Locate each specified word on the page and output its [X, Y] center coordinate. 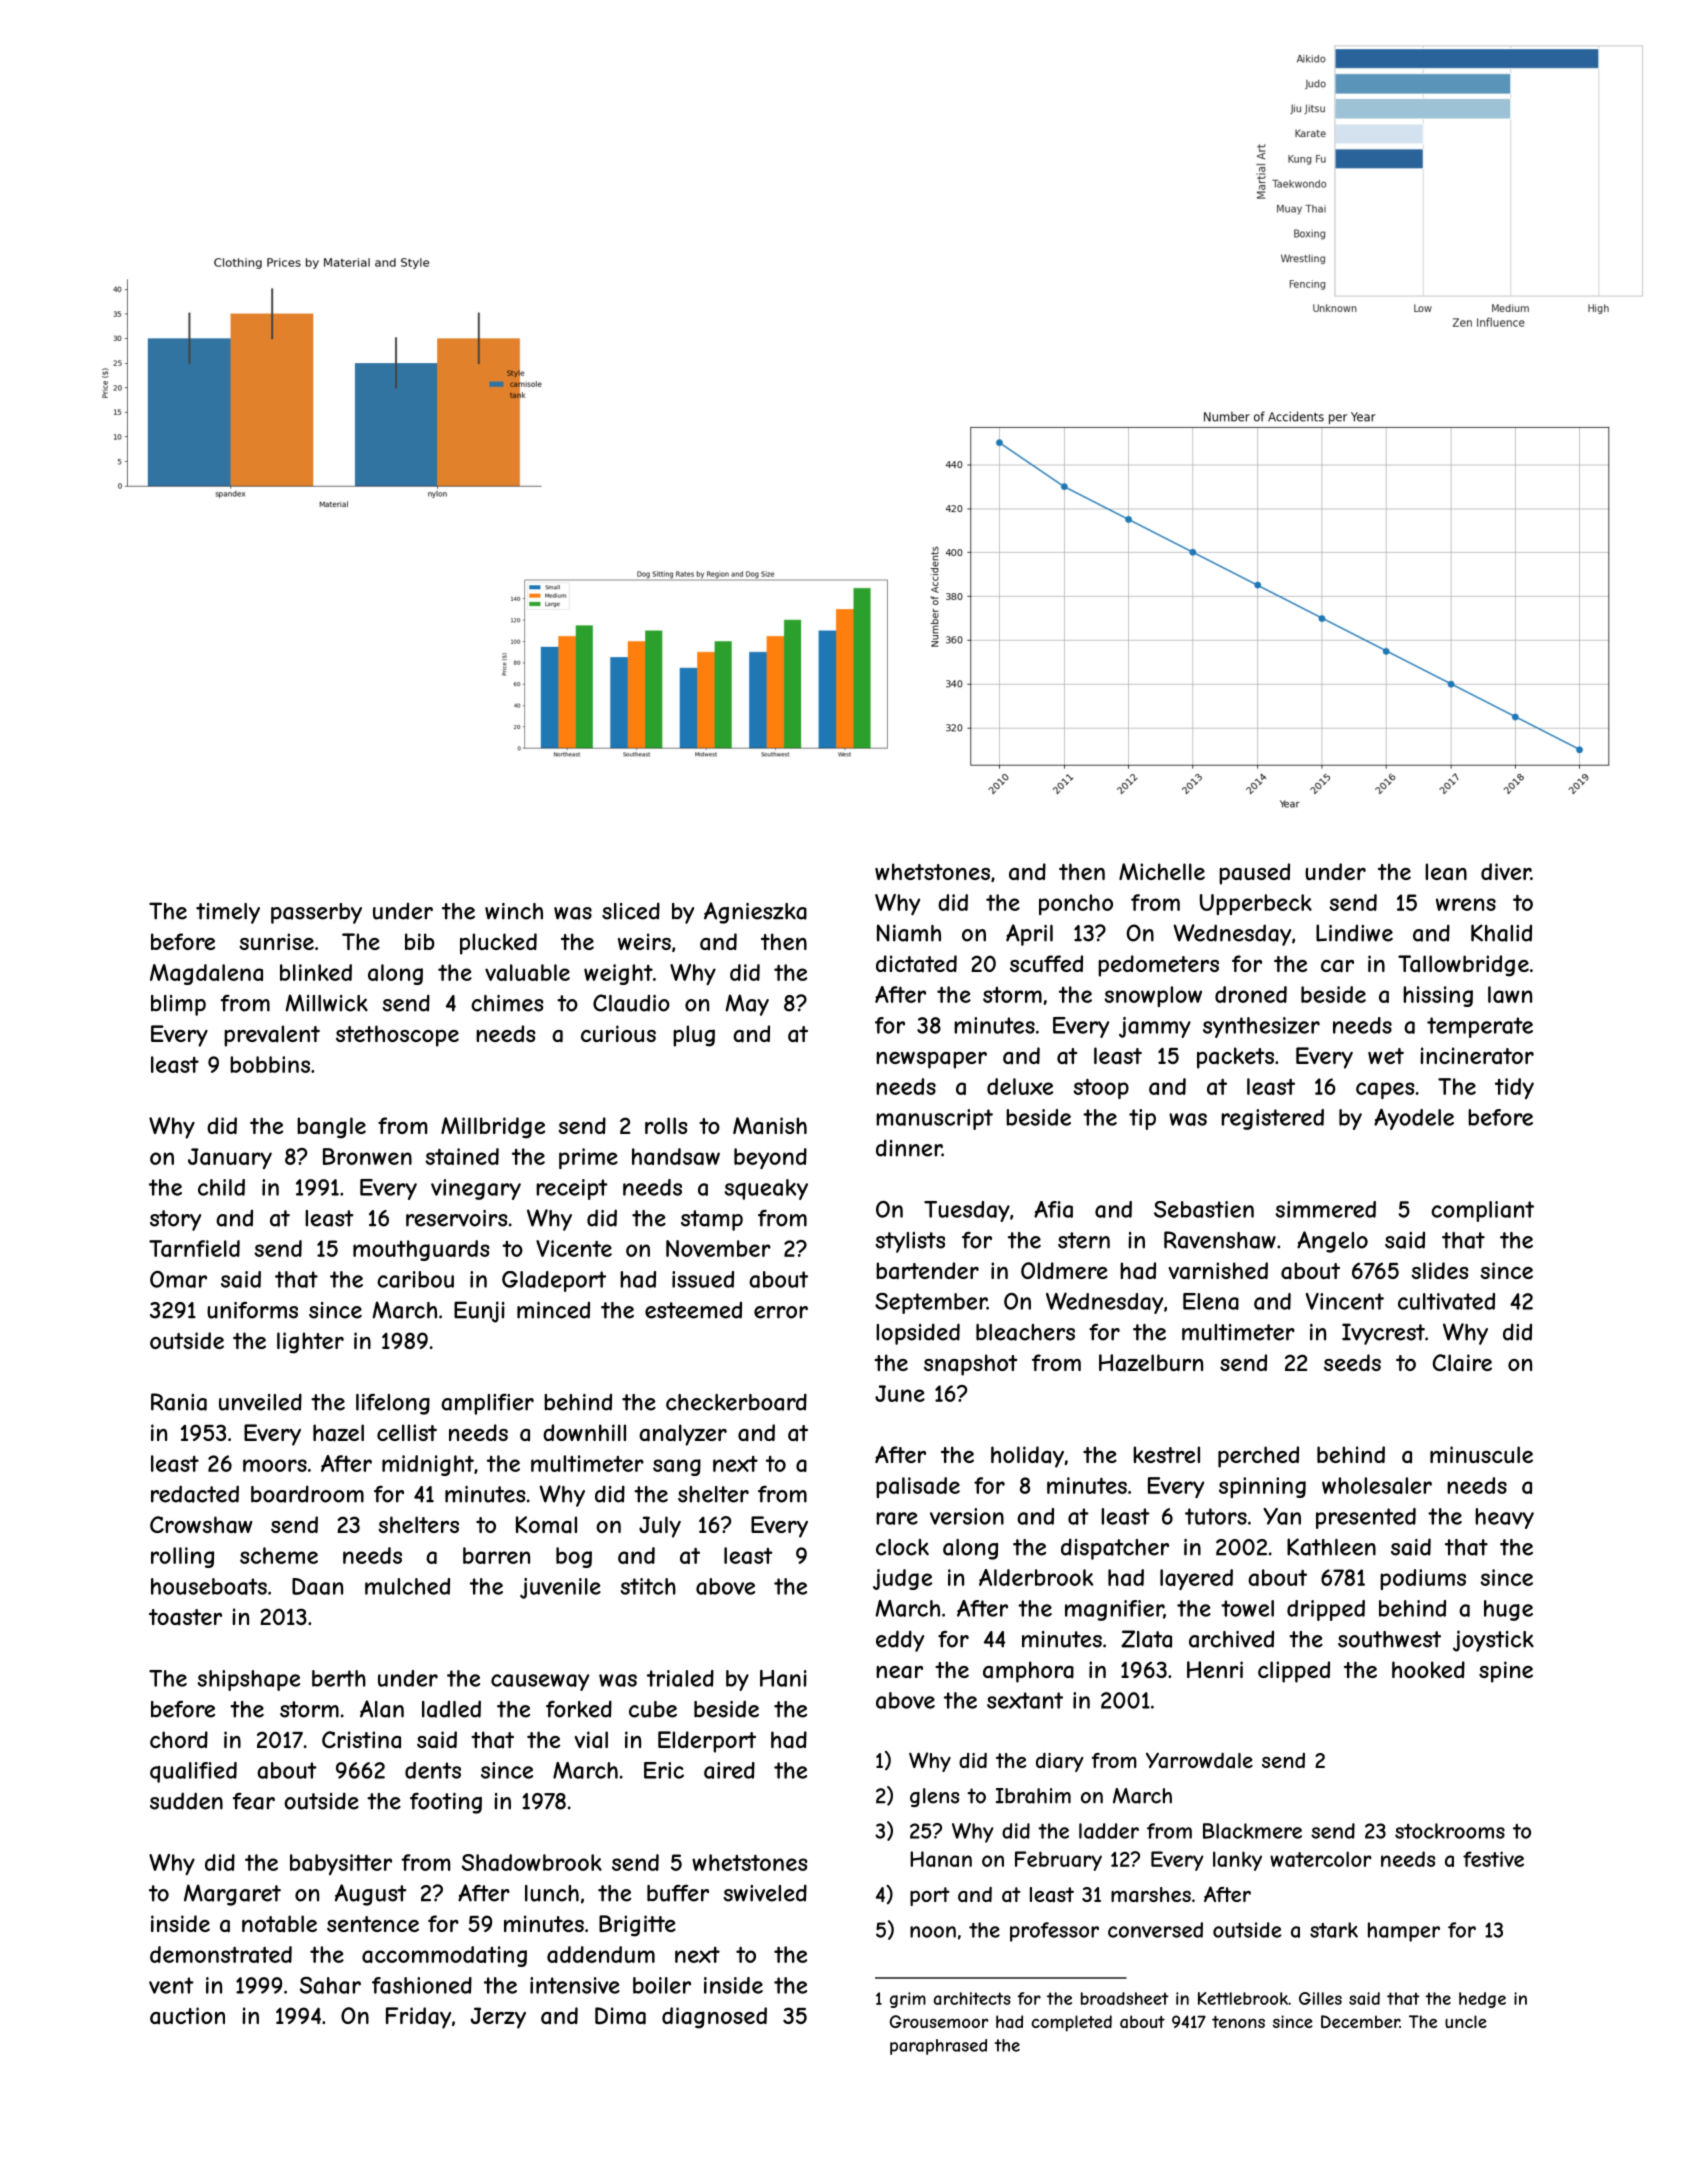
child [221, 1187]
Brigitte [637, 1926]
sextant [1025, 1700]
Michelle [1162, 871]
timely [228, 913]
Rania [179, 1402]
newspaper [931, 1060]
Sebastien [1204, 1209]
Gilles [1320, 1998]
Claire [1462, 1363]
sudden [186, 1801]
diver [1506, 871]
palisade [918, 1487]
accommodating [444, 1956]
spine [1506, 1672]
